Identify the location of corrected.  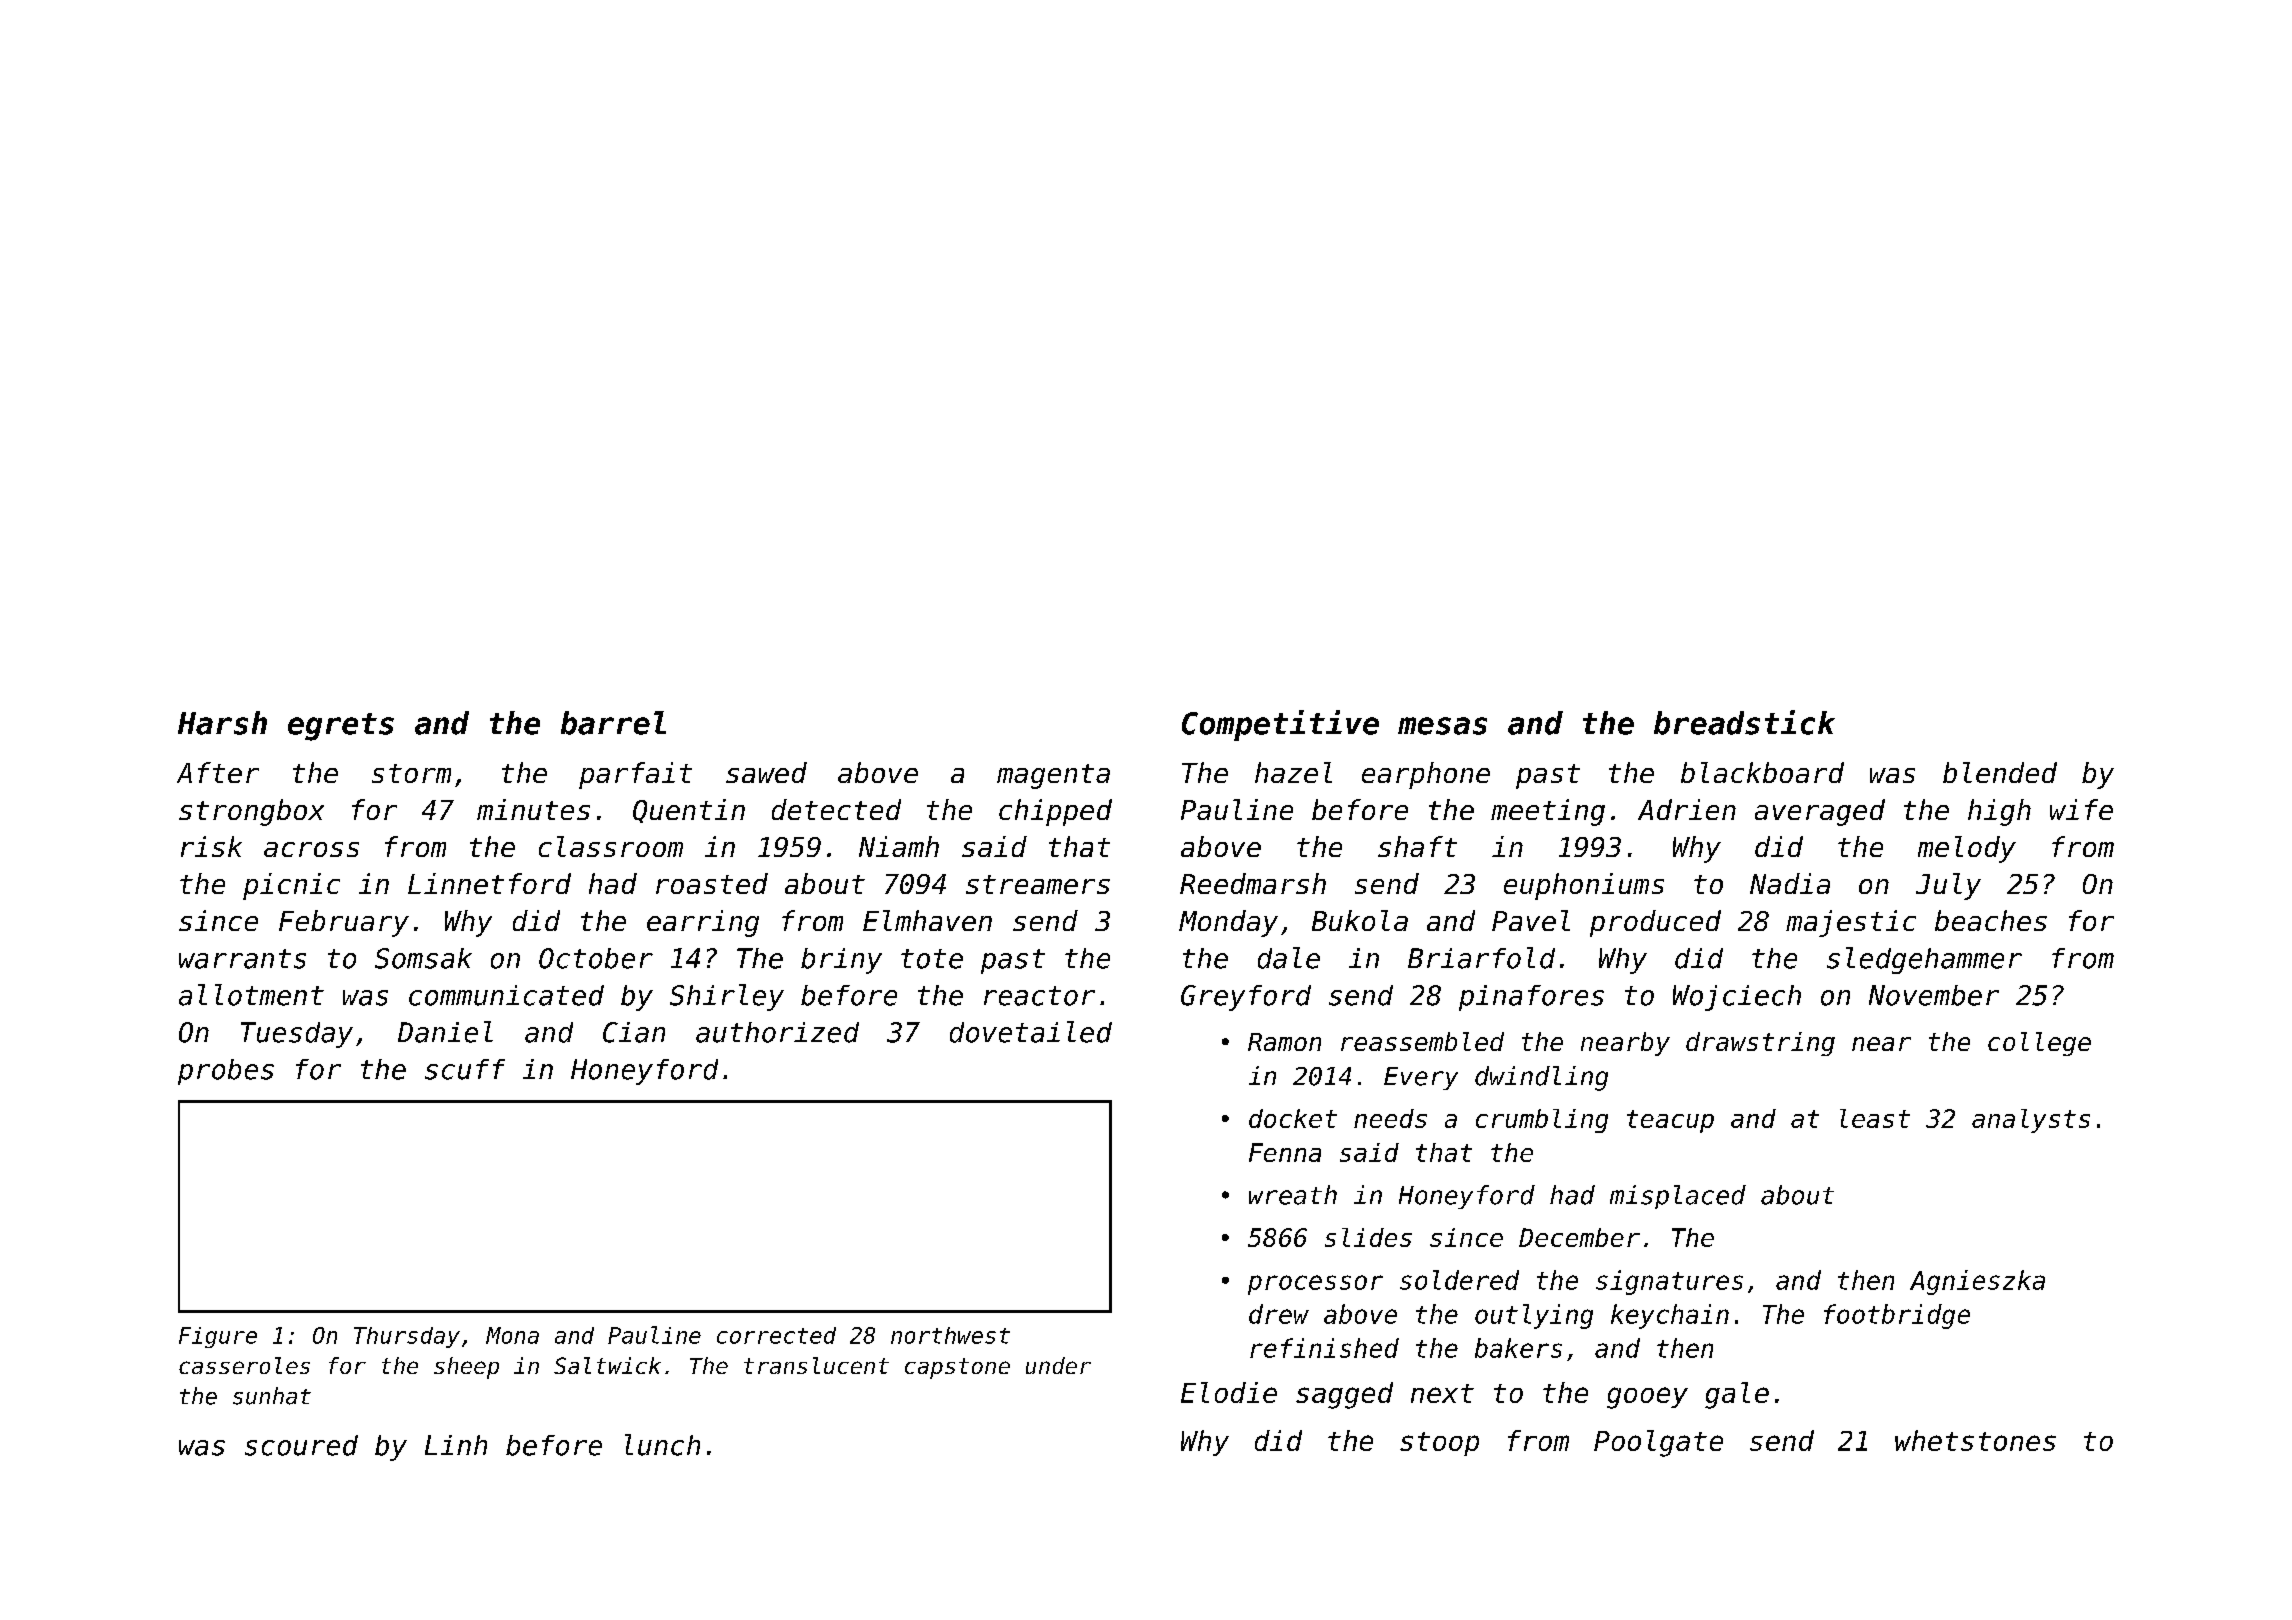
(776, 1335).
